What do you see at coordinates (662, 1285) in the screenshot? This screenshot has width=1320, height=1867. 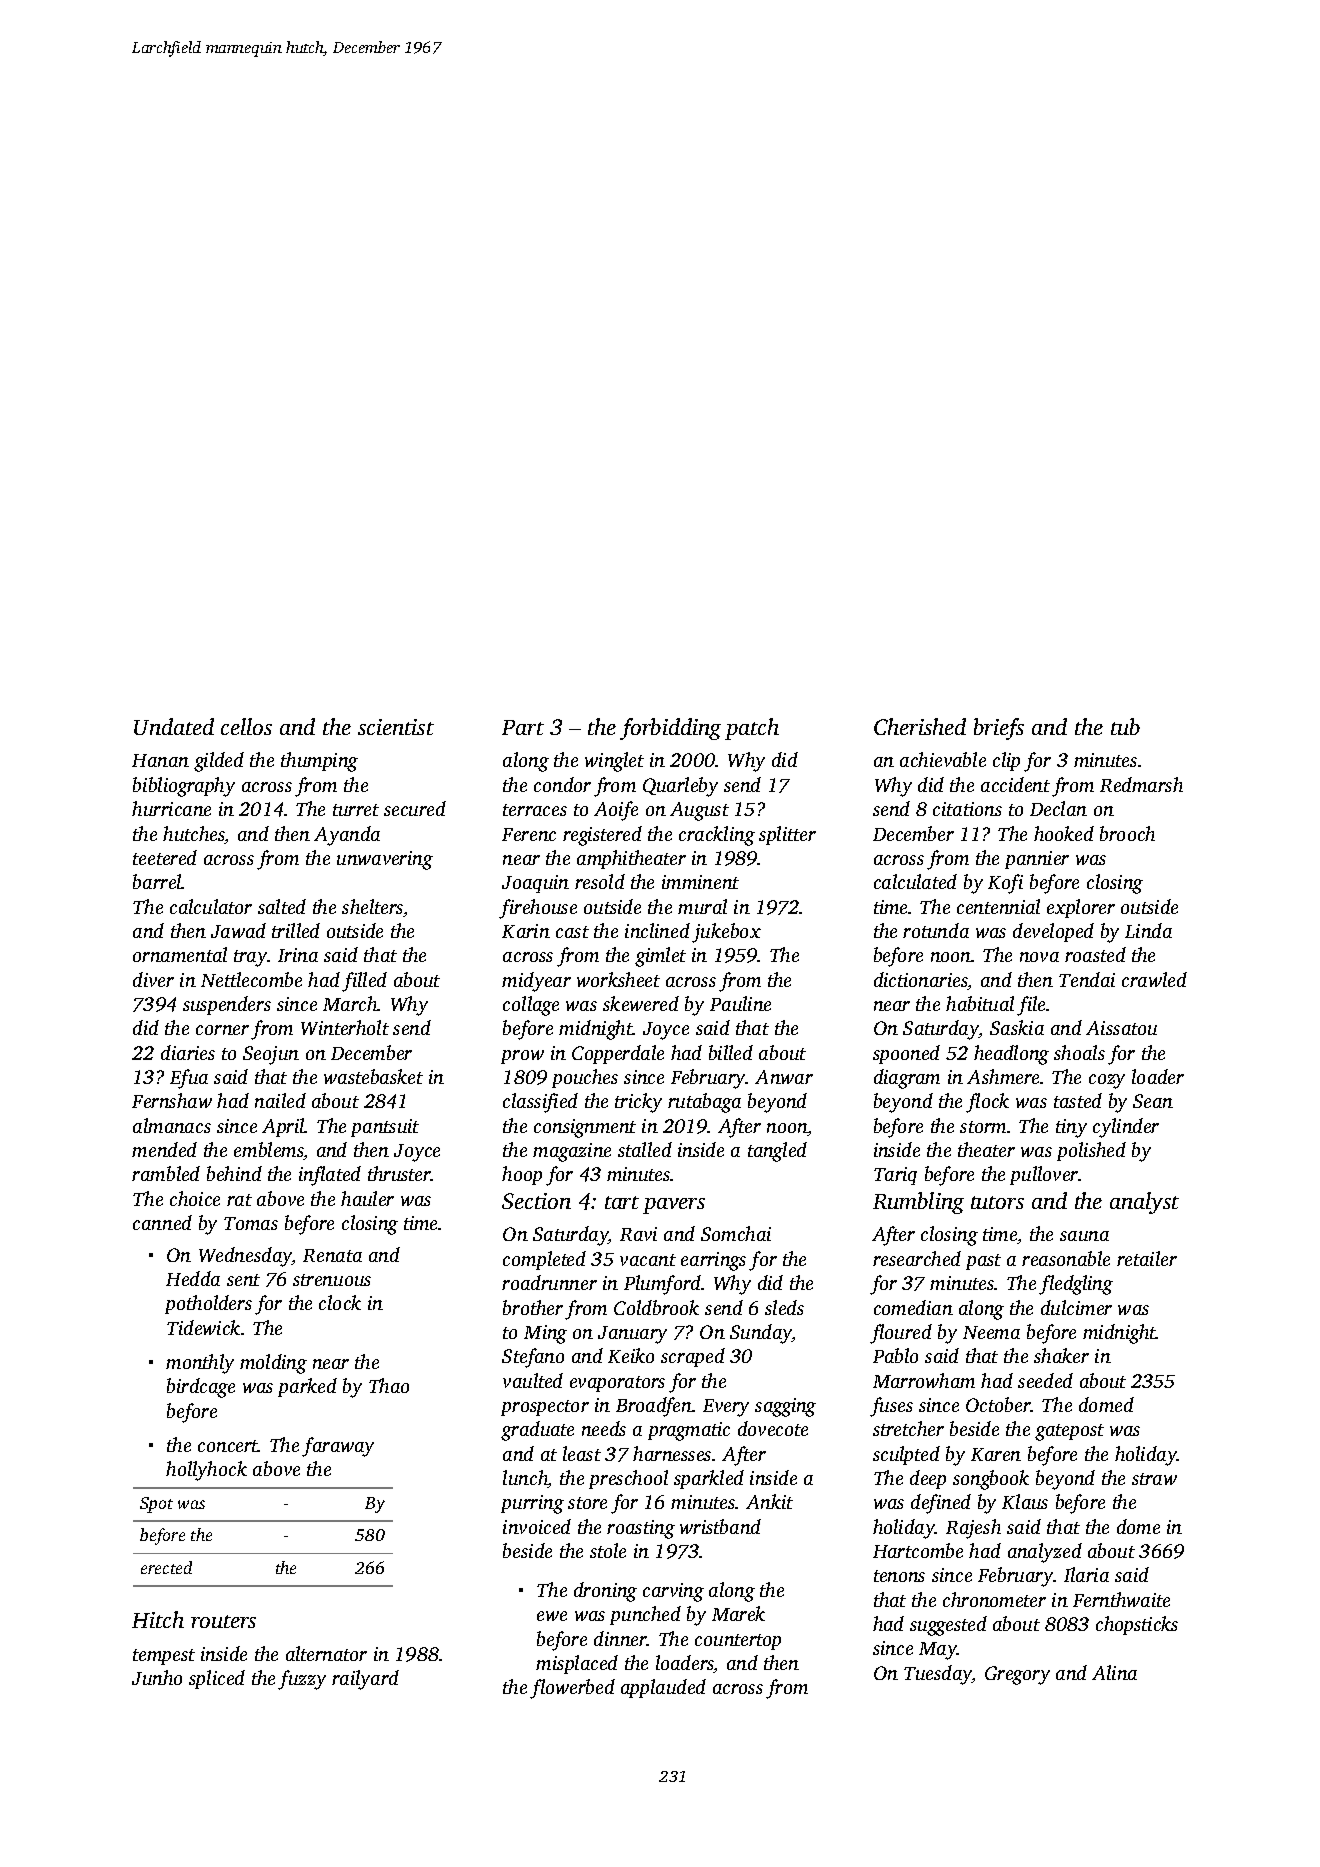 I see `Plumford` at bounding box center [662, 1285].
